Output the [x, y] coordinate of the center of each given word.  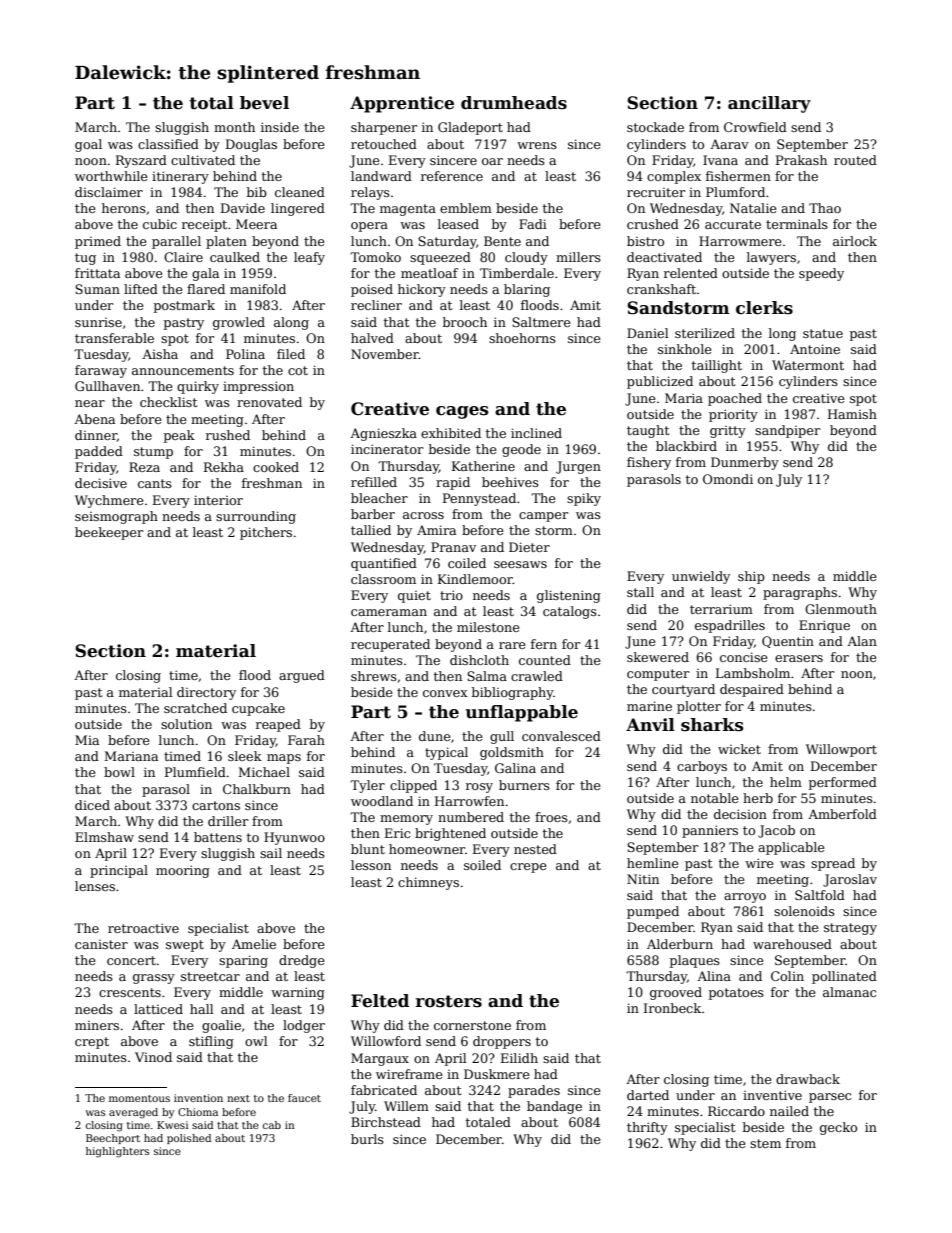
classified [168, 144]
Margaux [380, 1059]
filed [291, 354]
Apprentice [402, 104]
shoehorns [522, 338]
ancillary [769, 104]
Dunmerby [745, 463]
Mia [87, 740]
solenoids [804, 911]
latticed [158, 1009]
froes [551, 817]
